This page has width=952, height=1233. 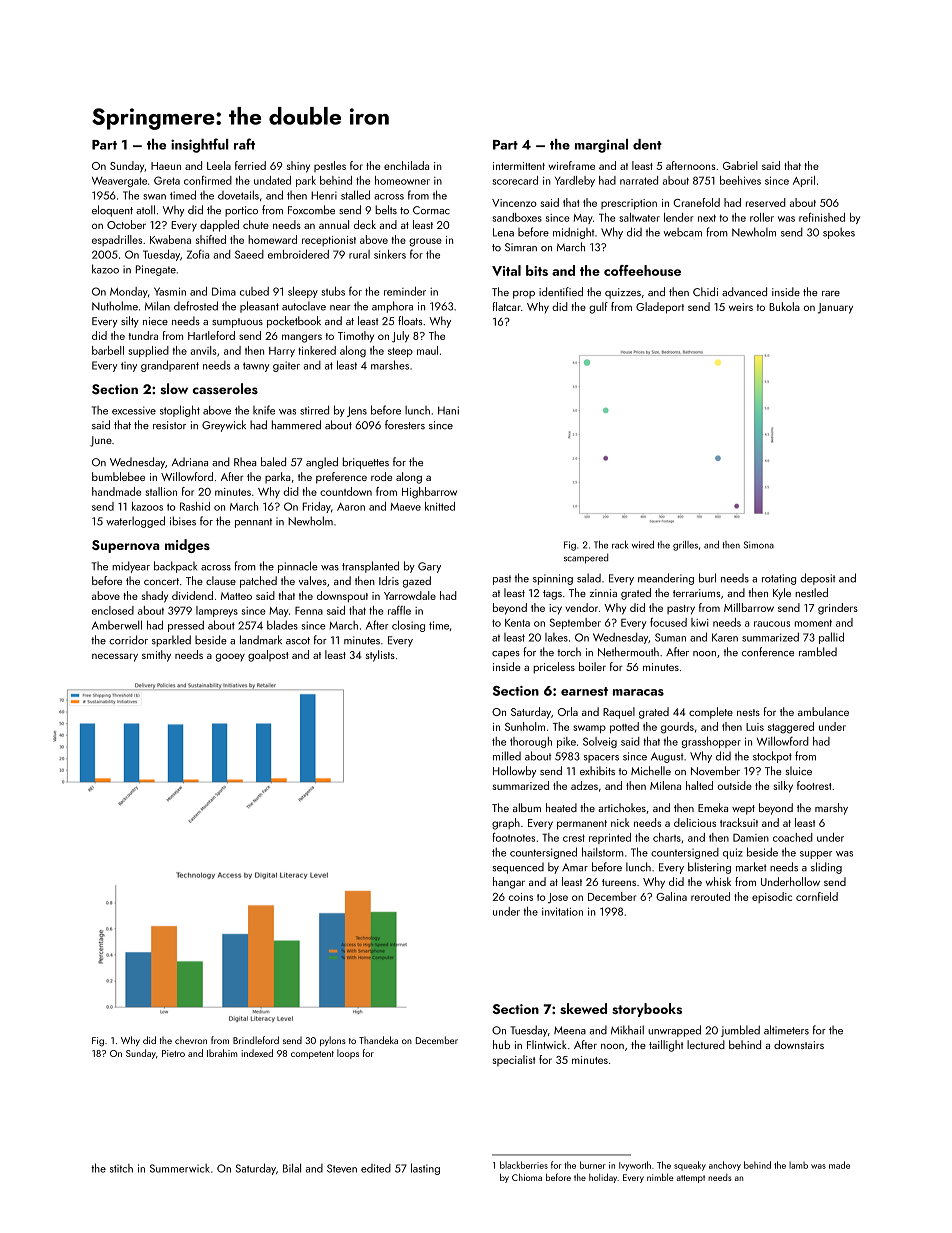 I want to click on necessary, so click(x=115, y=657).
